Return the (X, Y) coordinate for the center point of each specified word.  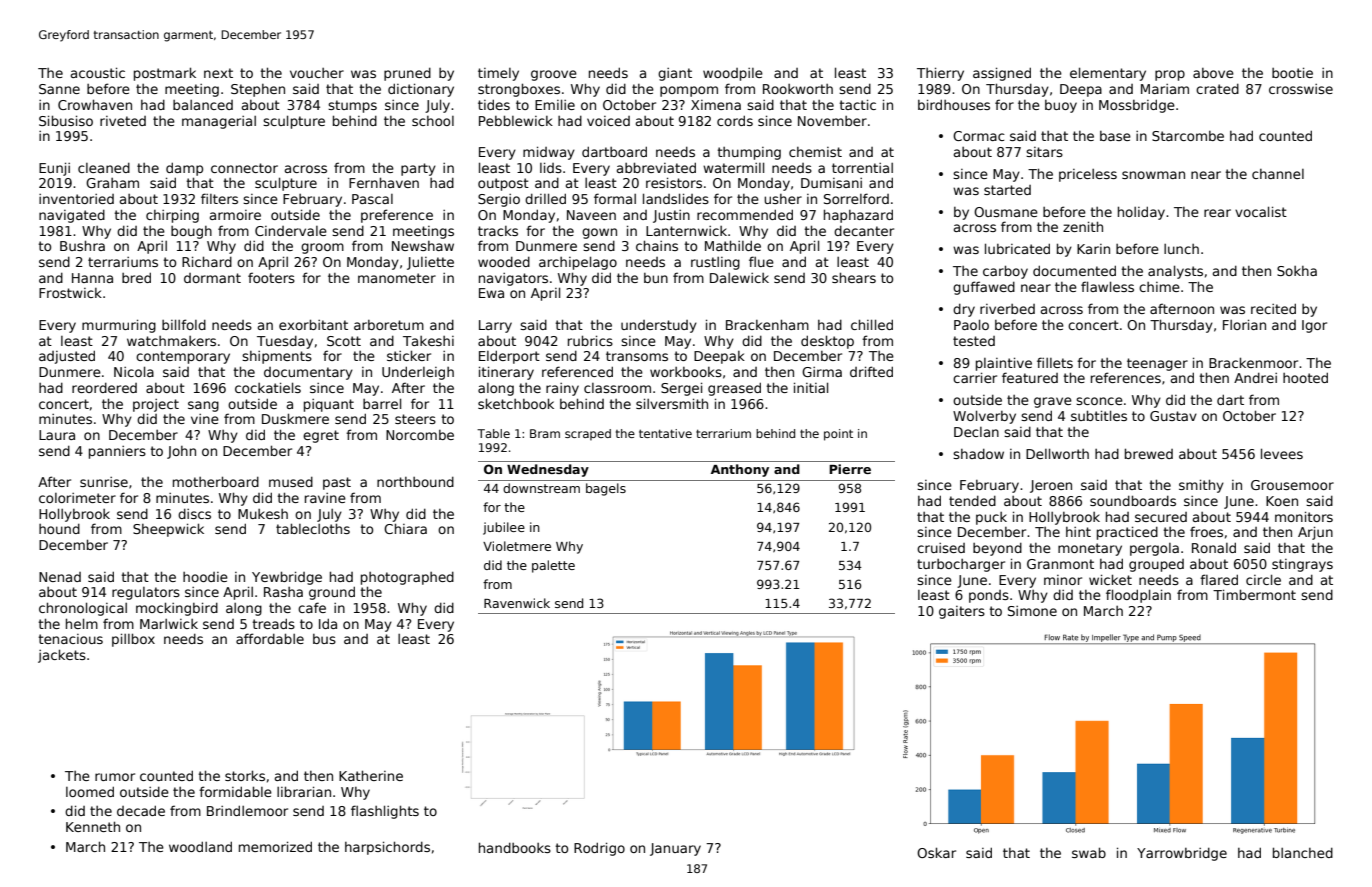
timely (498, 74)
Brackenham (767, 324)
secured (1161, 517)
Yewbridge (287, 578)
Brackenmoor (1253, 362)
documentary (308, 373)
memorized (275, 846)
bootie (1292, 72)
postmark (165, 74)
